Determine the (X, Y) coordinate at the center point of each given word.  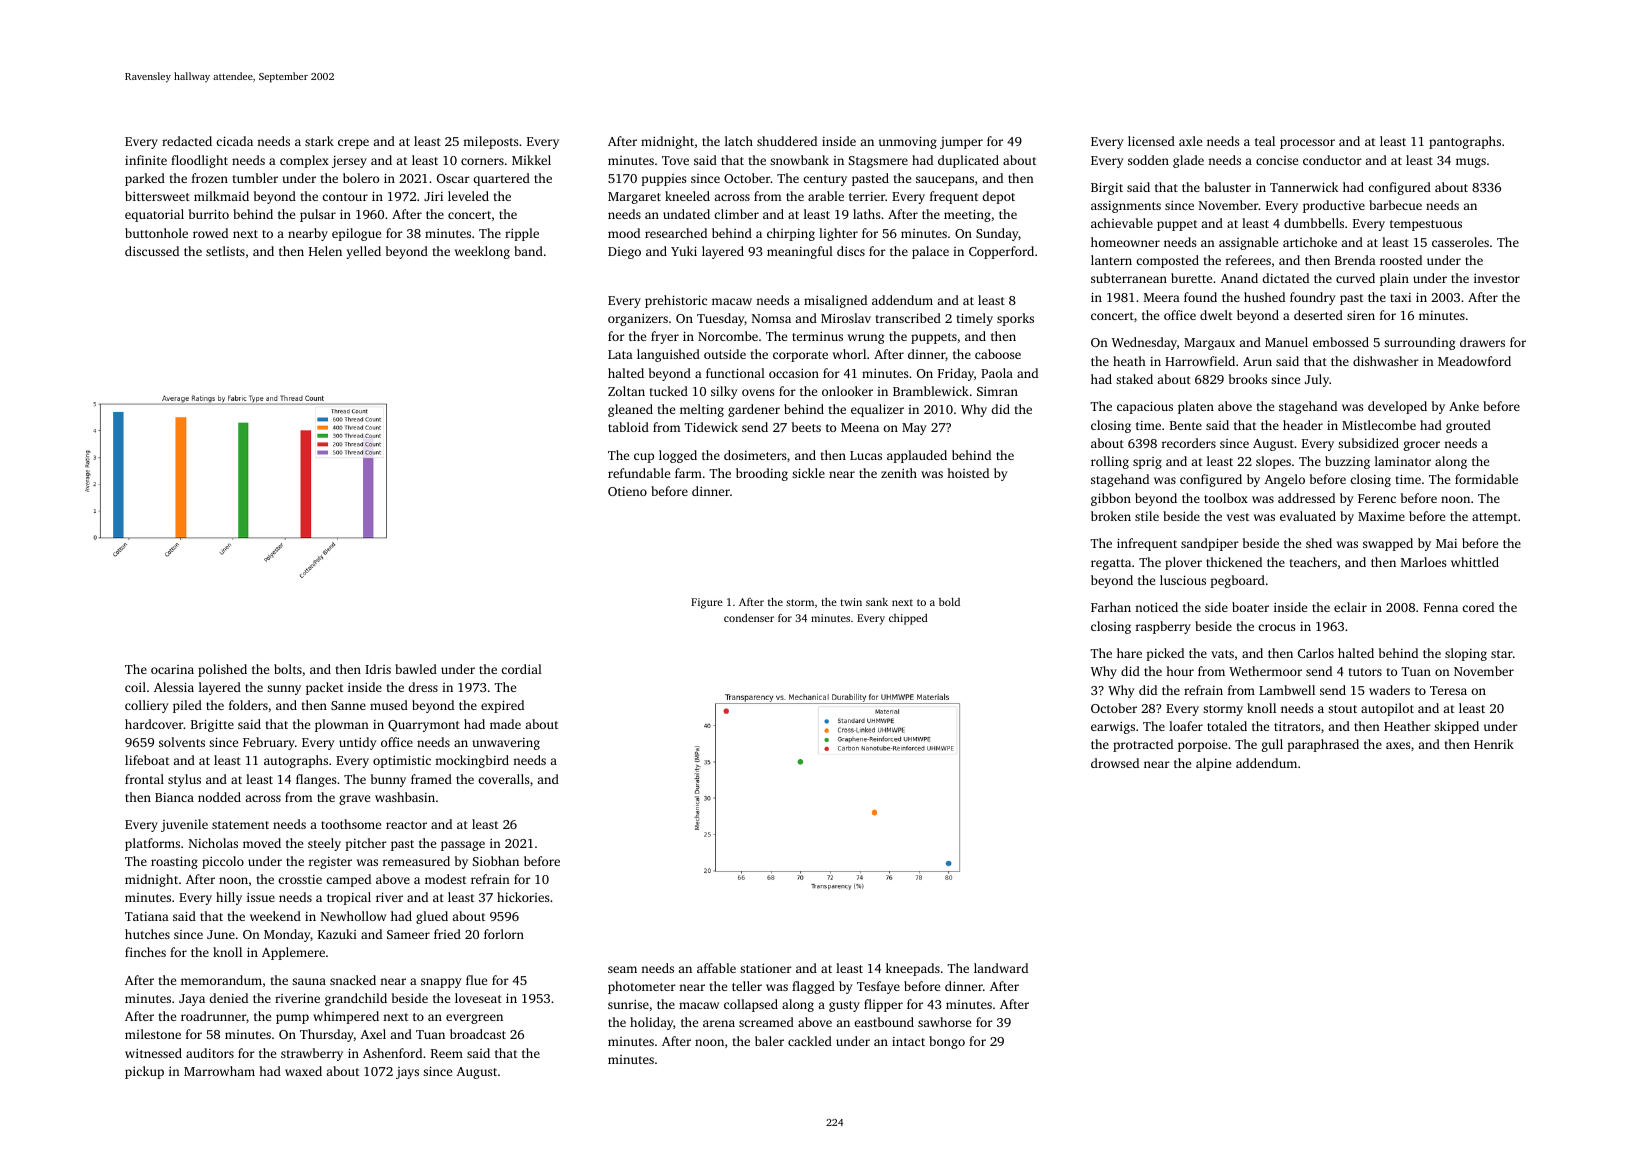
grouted (1468, 426)
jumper (961, 143)
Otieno (627, 491)
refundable (639, 473)
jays (407, 1073)
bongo (947, 1042)
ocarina (172, 669)
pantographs (1465, 142)
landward (1001, 968)
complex (304, 161)
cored (1478, 607)
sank (877, 602)
